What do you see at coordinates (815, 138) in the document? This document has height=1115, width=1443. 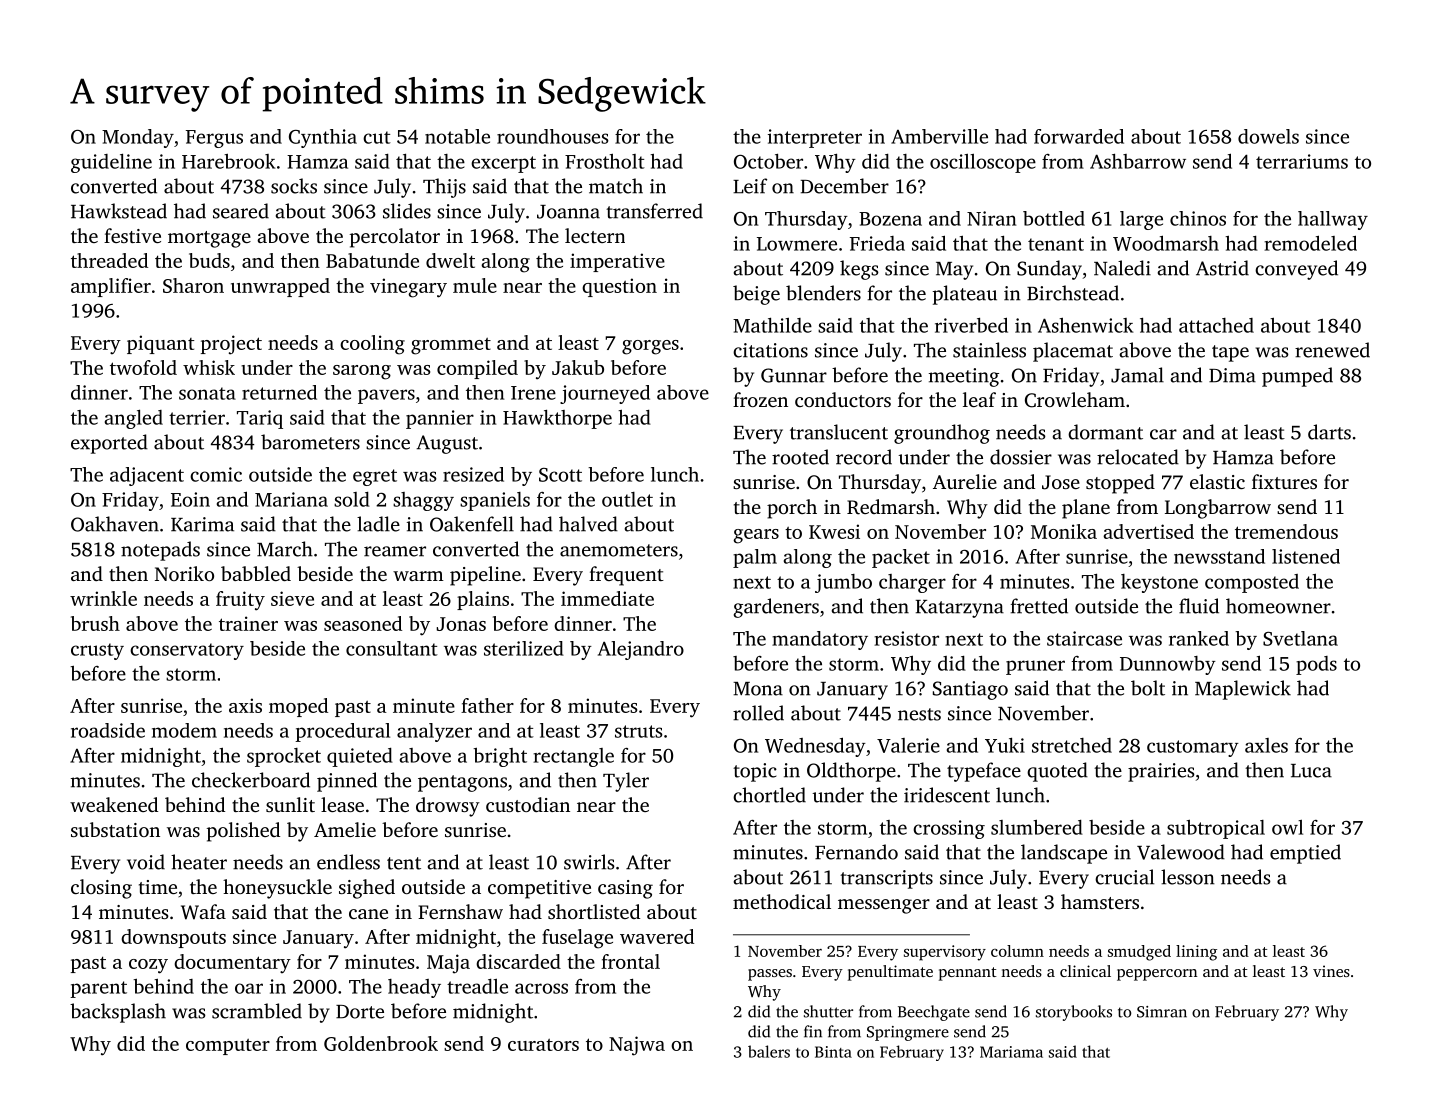 I see `interpreter` at bounding box center [815, 138].
